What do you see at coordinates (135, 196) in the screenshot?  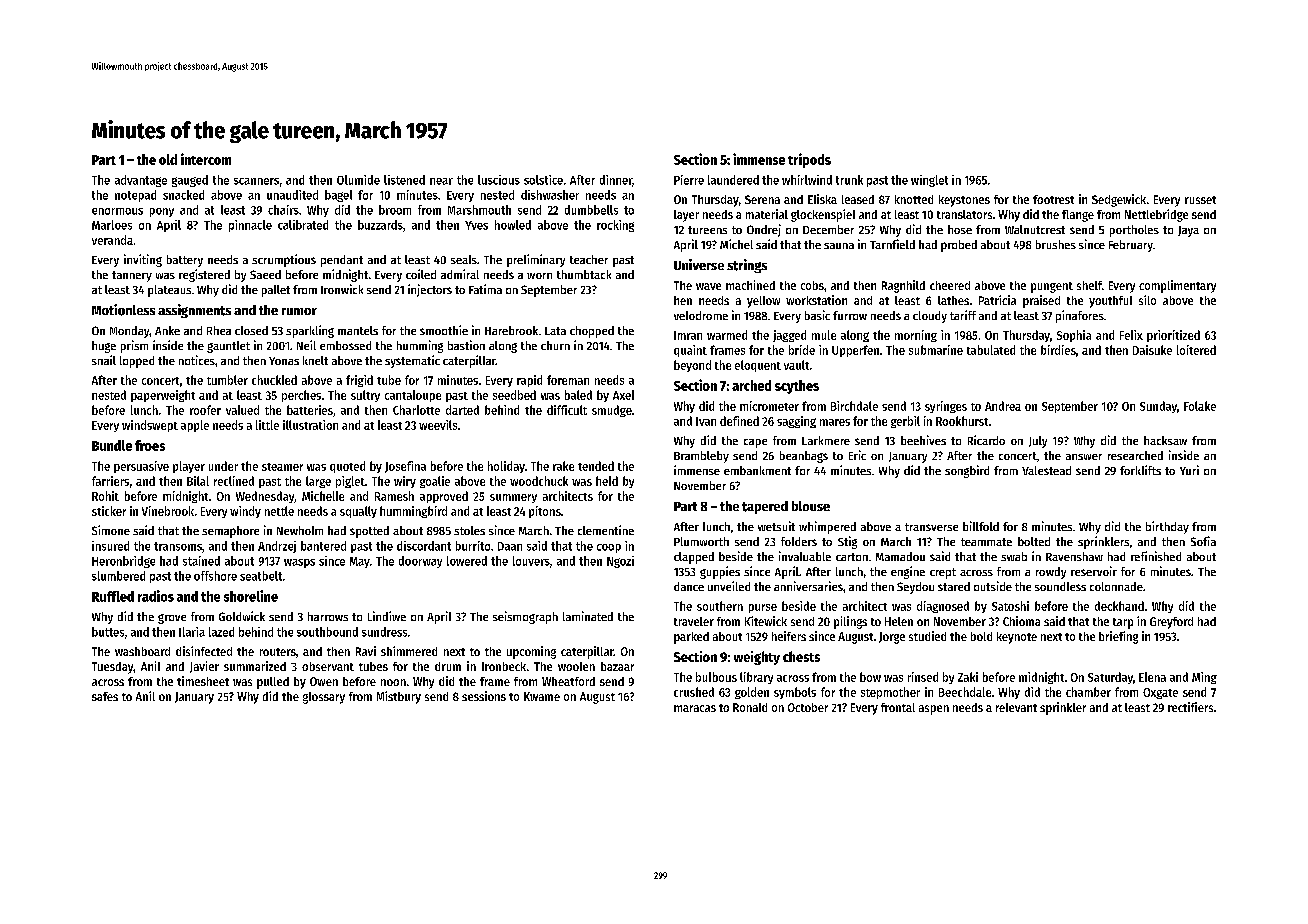 I see `notepad` at bounding box center [135, 196].
